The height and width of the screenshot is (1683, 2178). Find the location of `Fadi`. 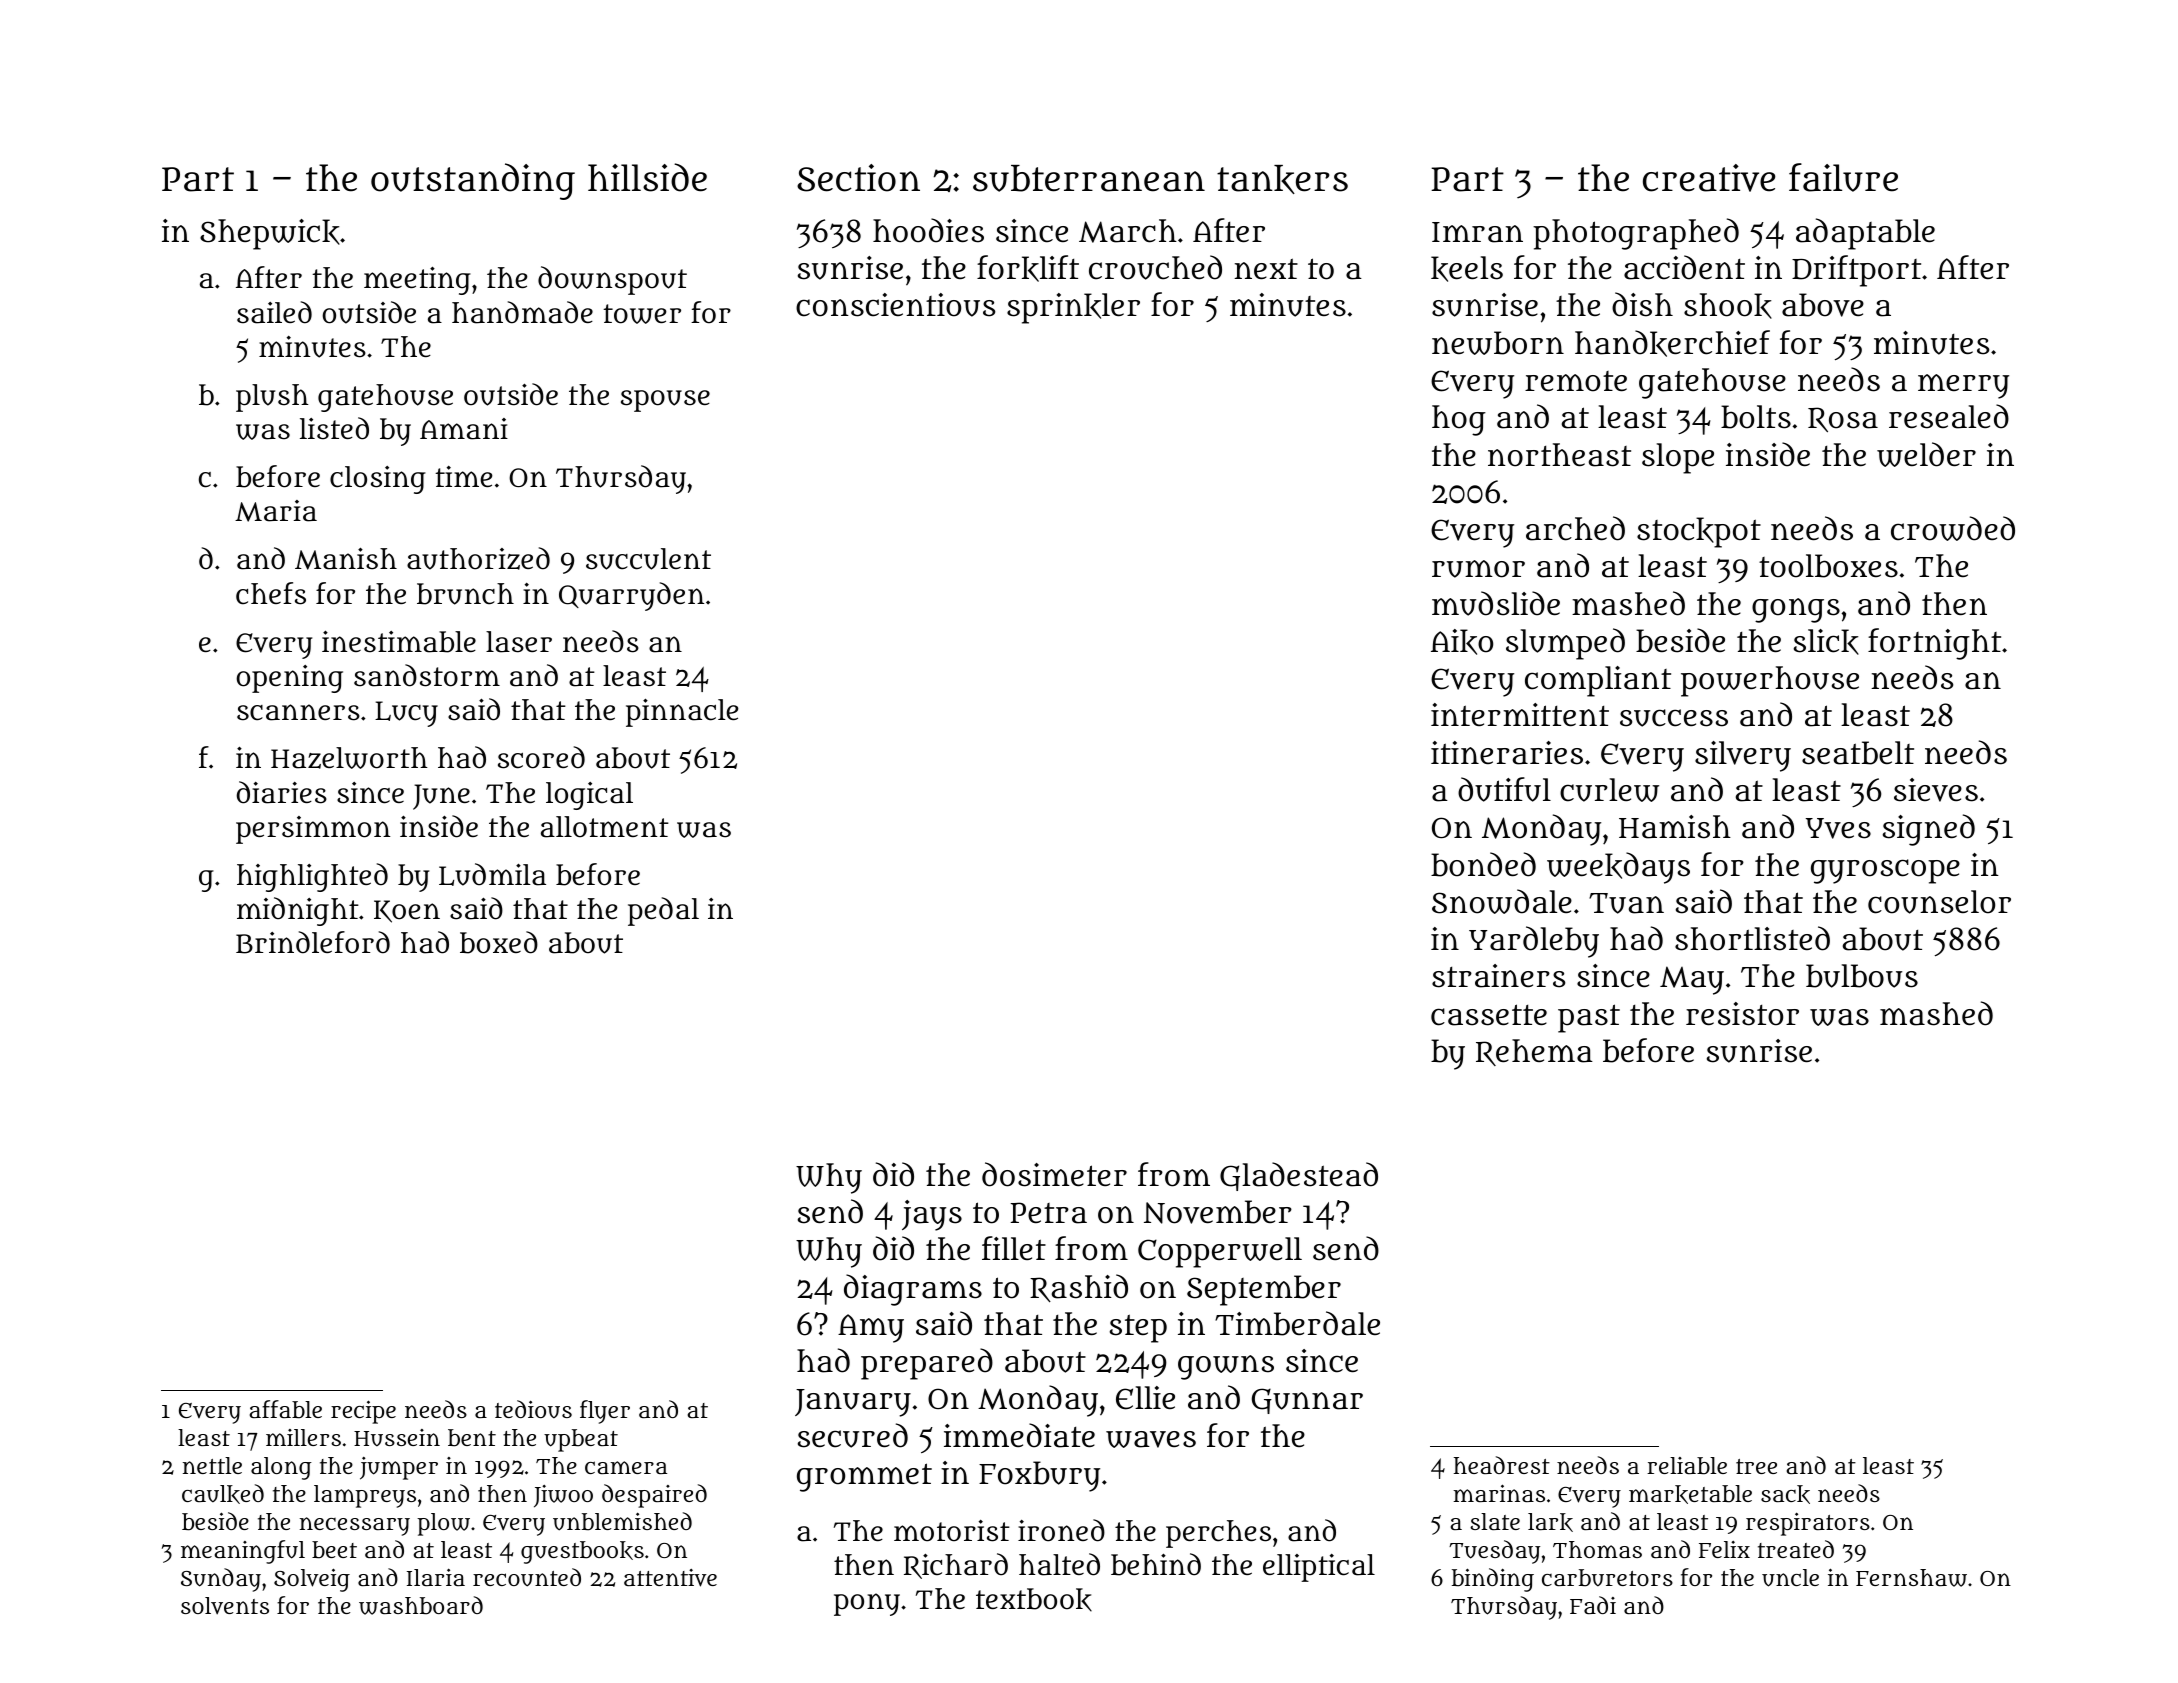

Fadi is located at coordinates (1593, 1605).
